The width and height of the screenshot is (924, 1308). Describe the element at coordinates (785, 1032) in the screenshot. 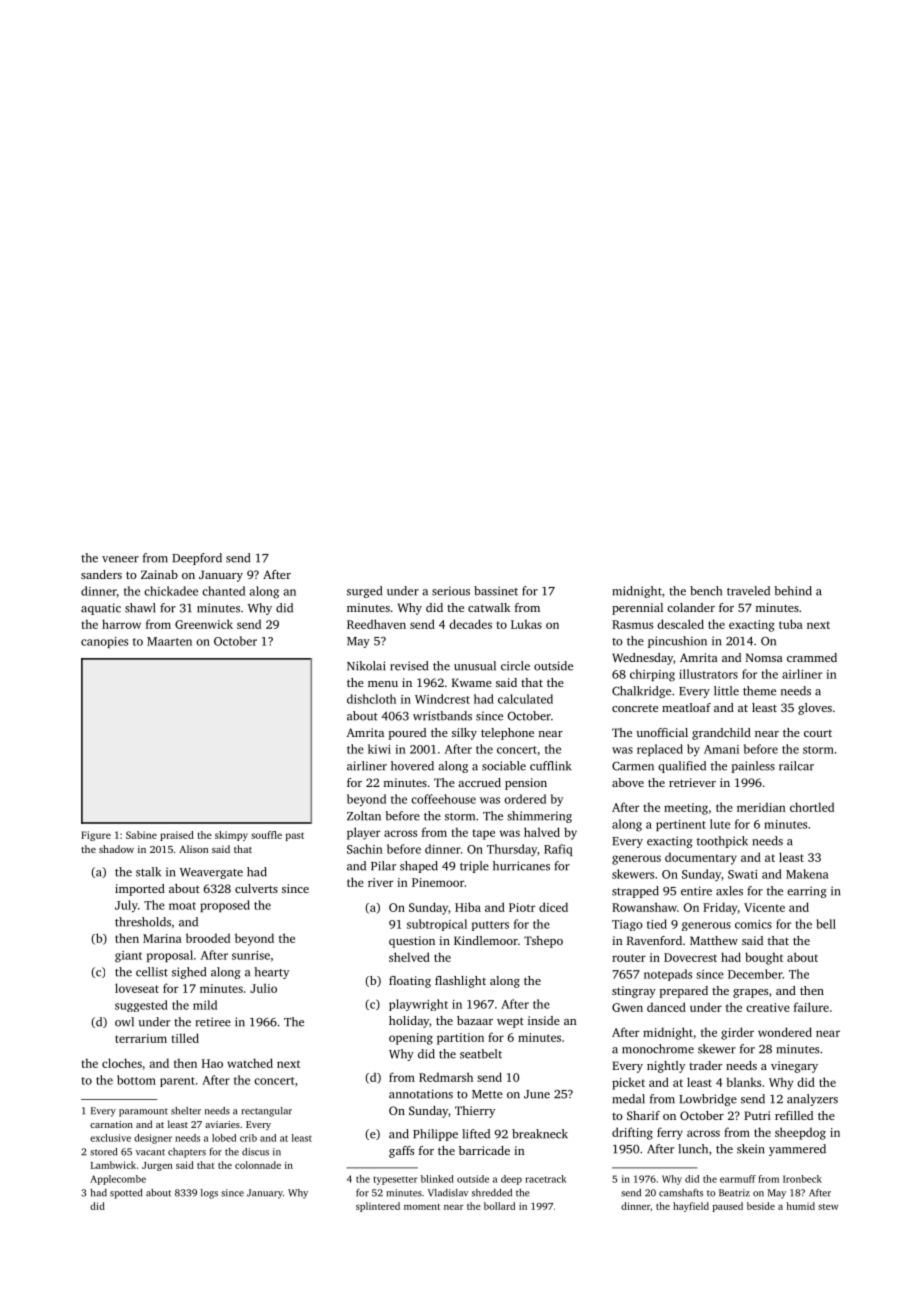

I see `wondered` at that location.
